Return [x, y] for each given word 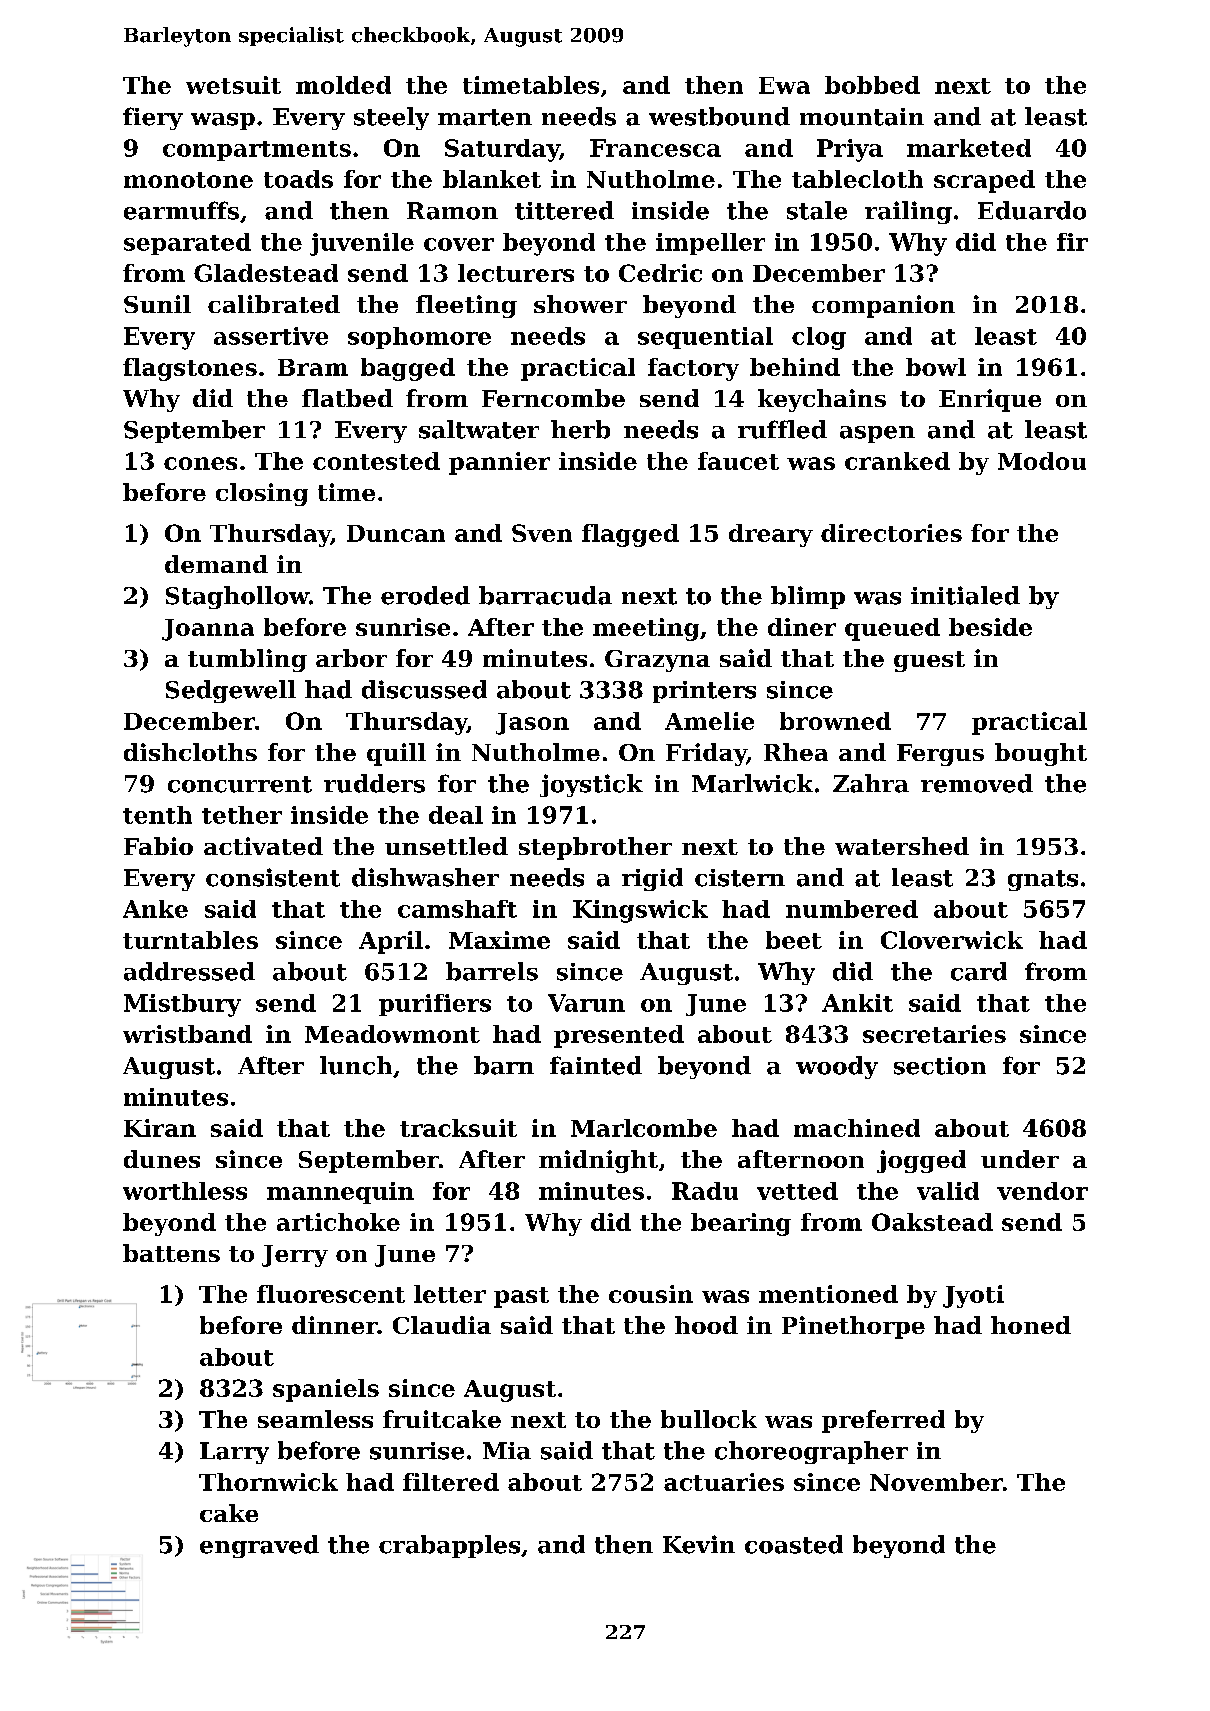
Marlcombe [644, 1128]
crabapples [449, 1546]
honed [1031, 1325]
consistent [273, 877]
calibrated [274, 304]
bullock [709, 1419]
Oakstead [932, 1222]
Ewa [784, 85]
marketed [969, 148]
